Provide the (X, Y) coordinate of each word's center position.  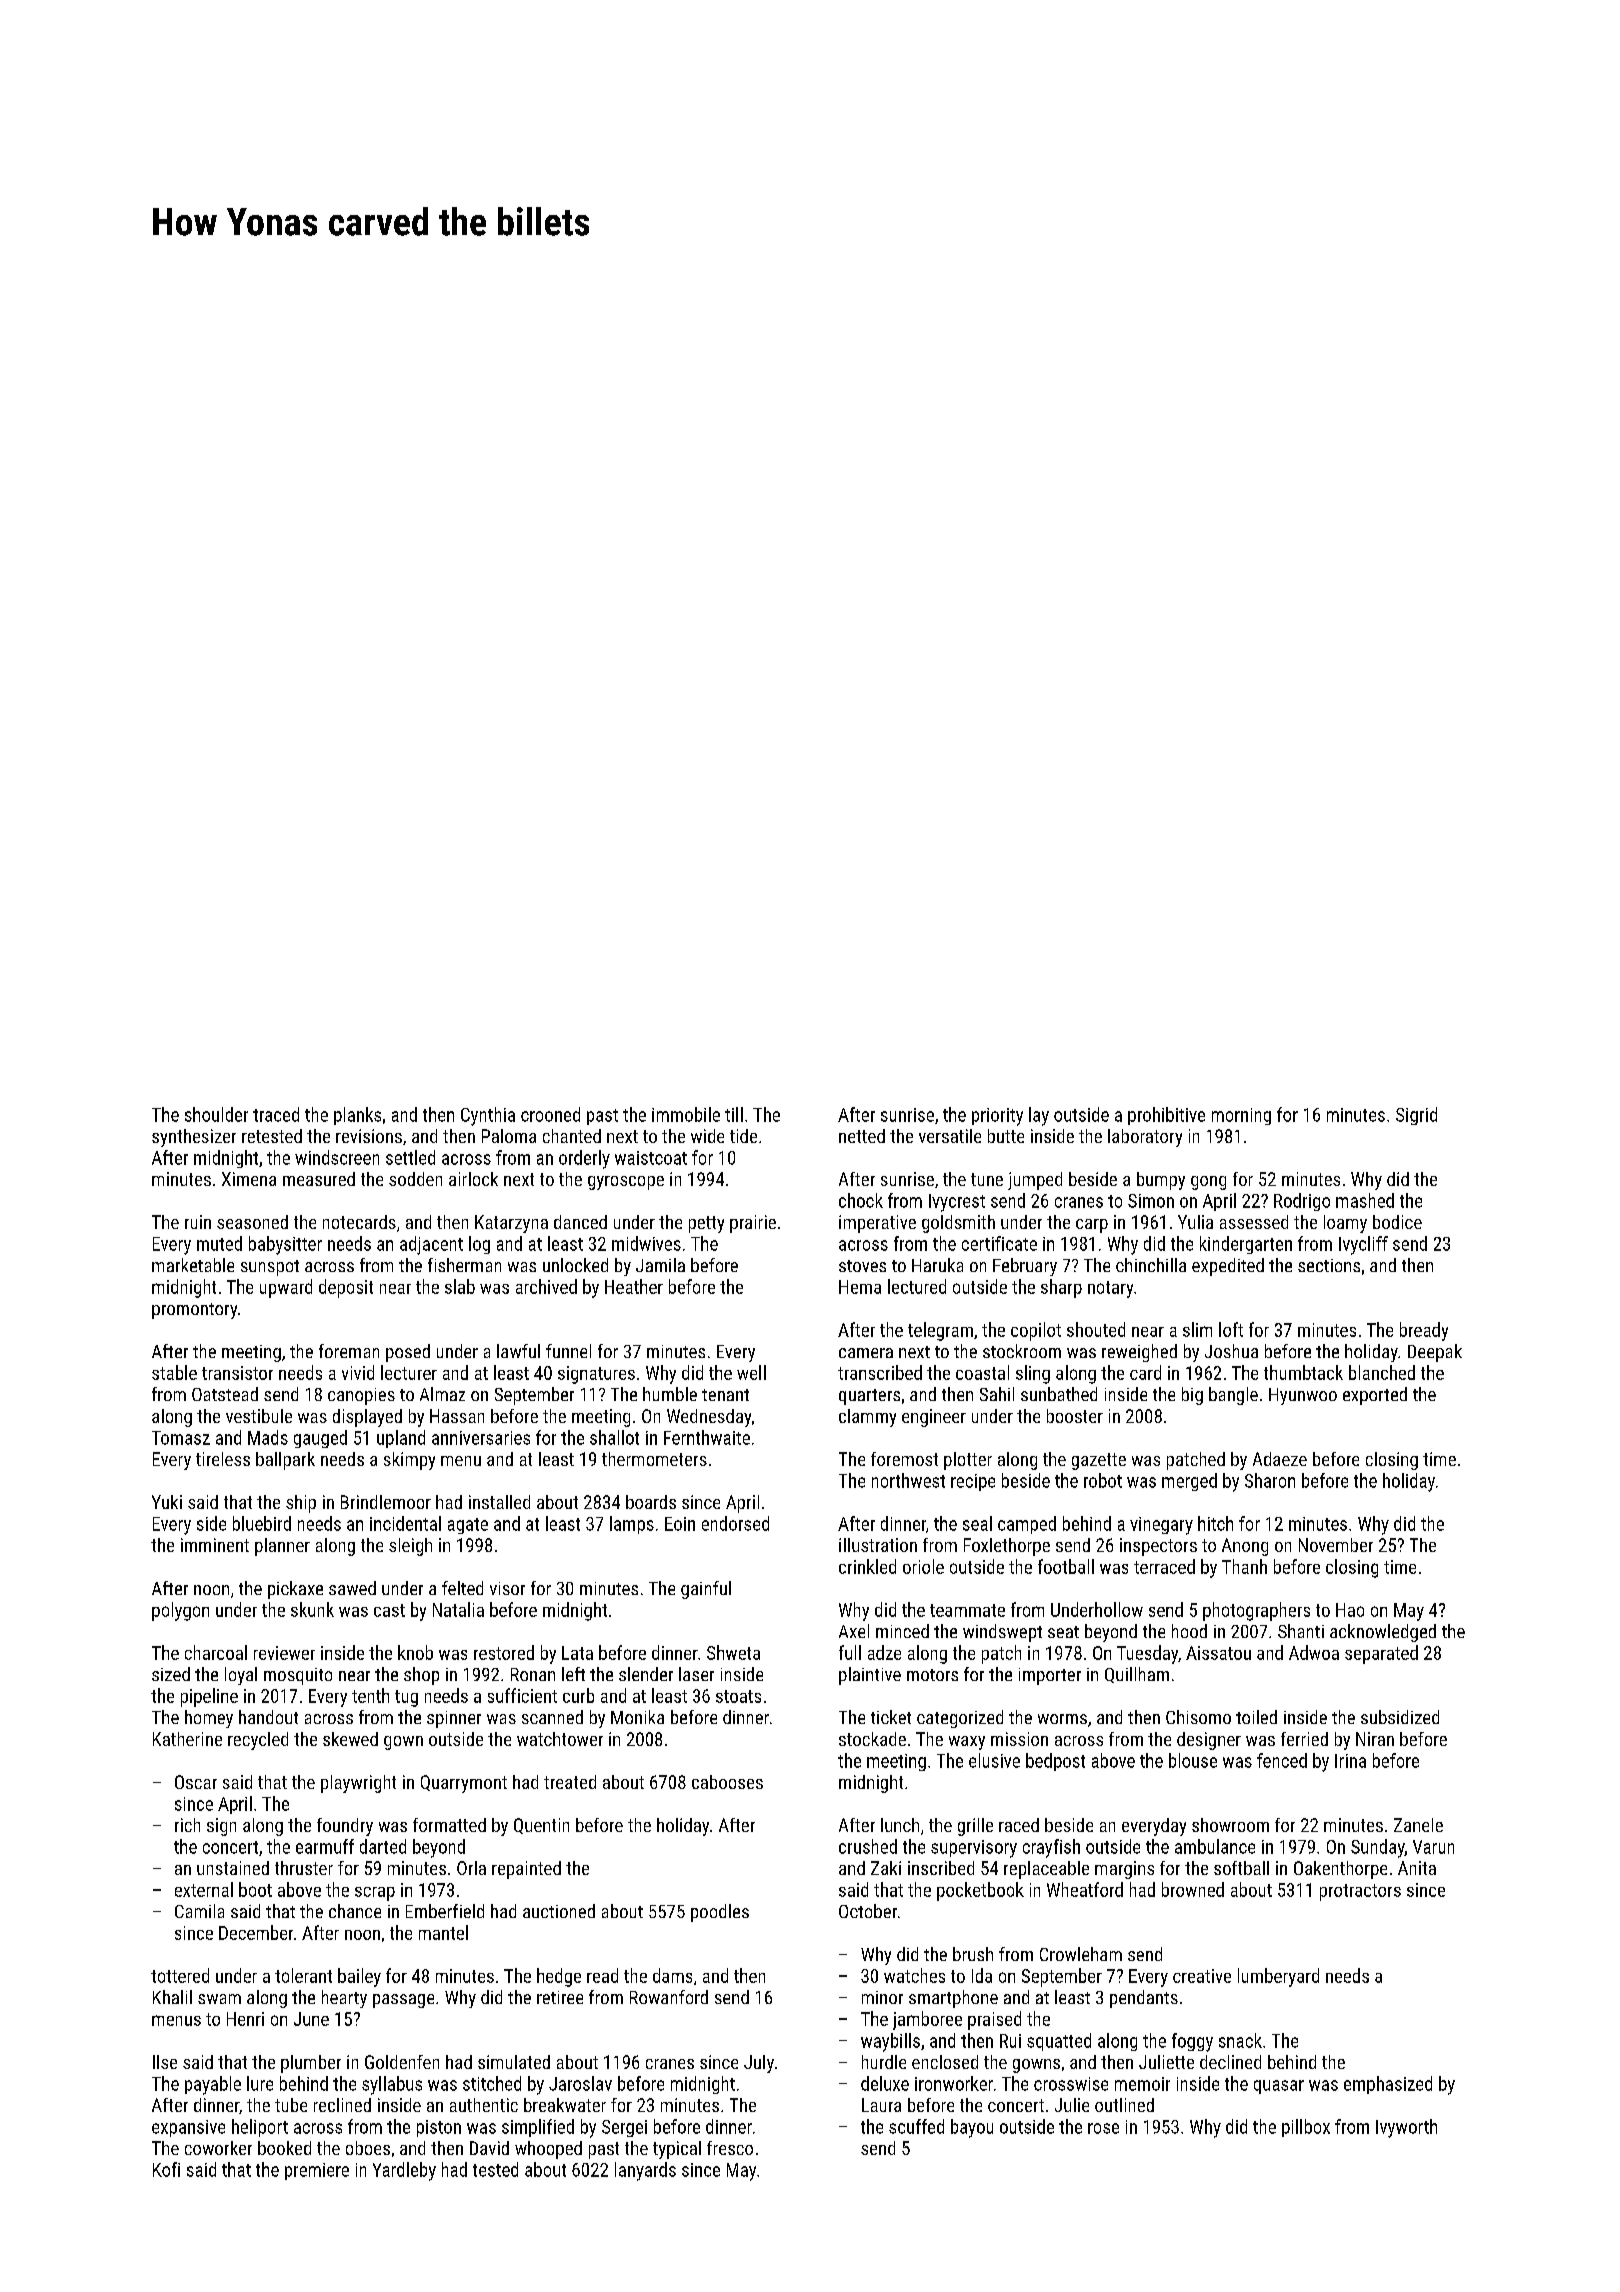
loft (1231, 1329)
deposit (346, 1288)
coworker (218, 2148)
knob (415, 1652)
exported (1375, 1396)
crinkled (867, 1566)
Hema (860, 1287)
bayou (972, 2128)
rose (1103, 2128)
